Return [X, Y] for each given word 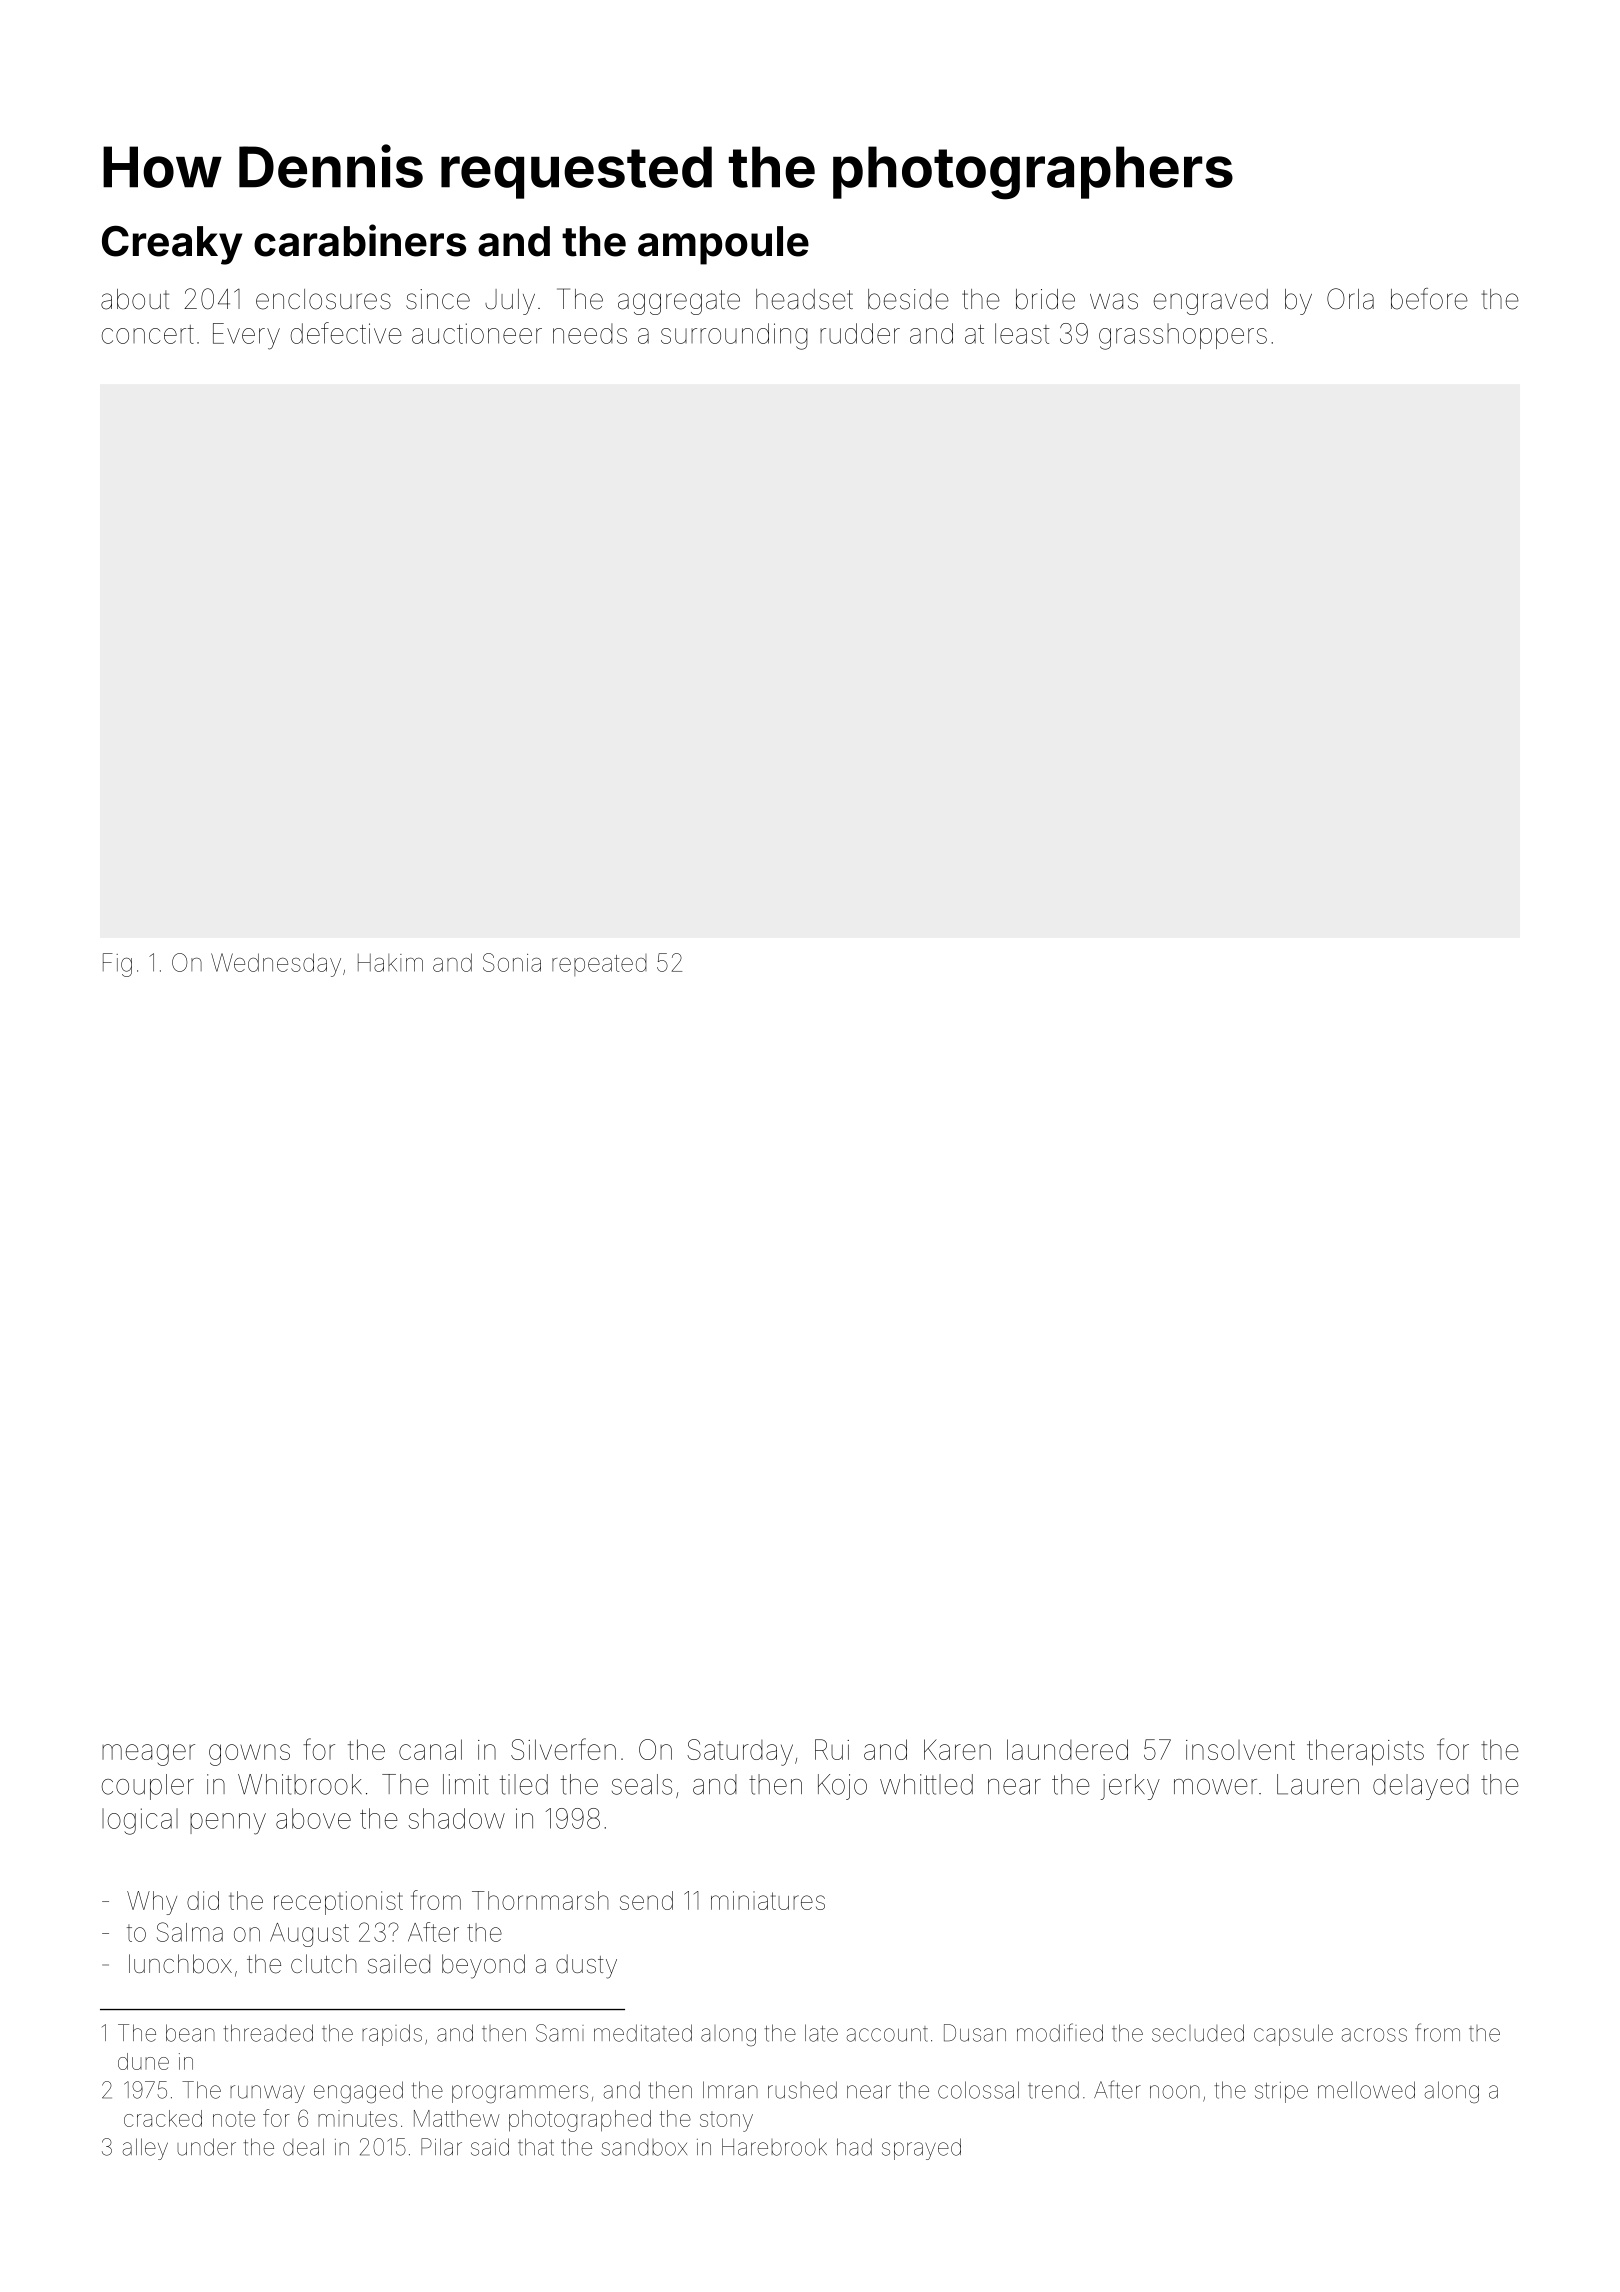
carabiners [360, 240]
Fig [117, 965]
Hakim [390, 963]
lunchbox [180, 1964]
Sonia [512, 962]
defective [346, 333]
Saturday [740, 1752]
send [646, 1900]
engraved [1211, 302]
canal [430, 1749]
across [1374, 2035]
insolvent [1240, 1750]
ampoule [723, 245]
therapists [1365, 1752]
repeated [599, 965]
